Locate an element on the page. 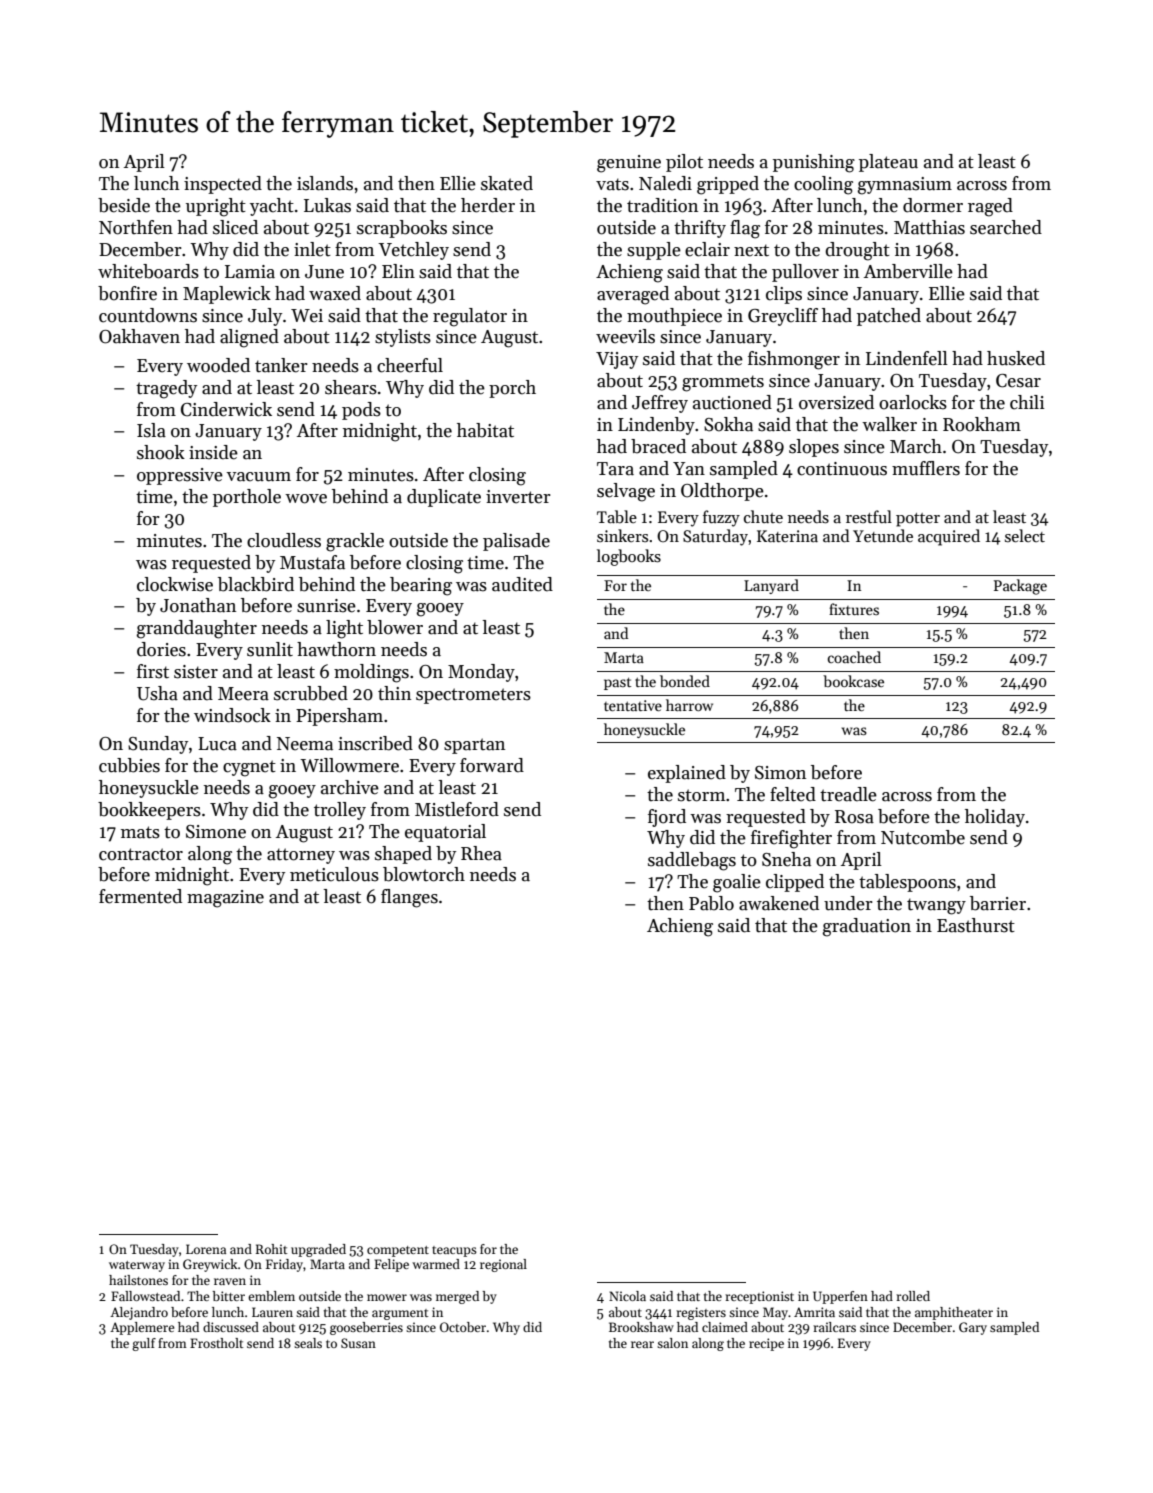  cubbies is located at coordinates (129, 765).
